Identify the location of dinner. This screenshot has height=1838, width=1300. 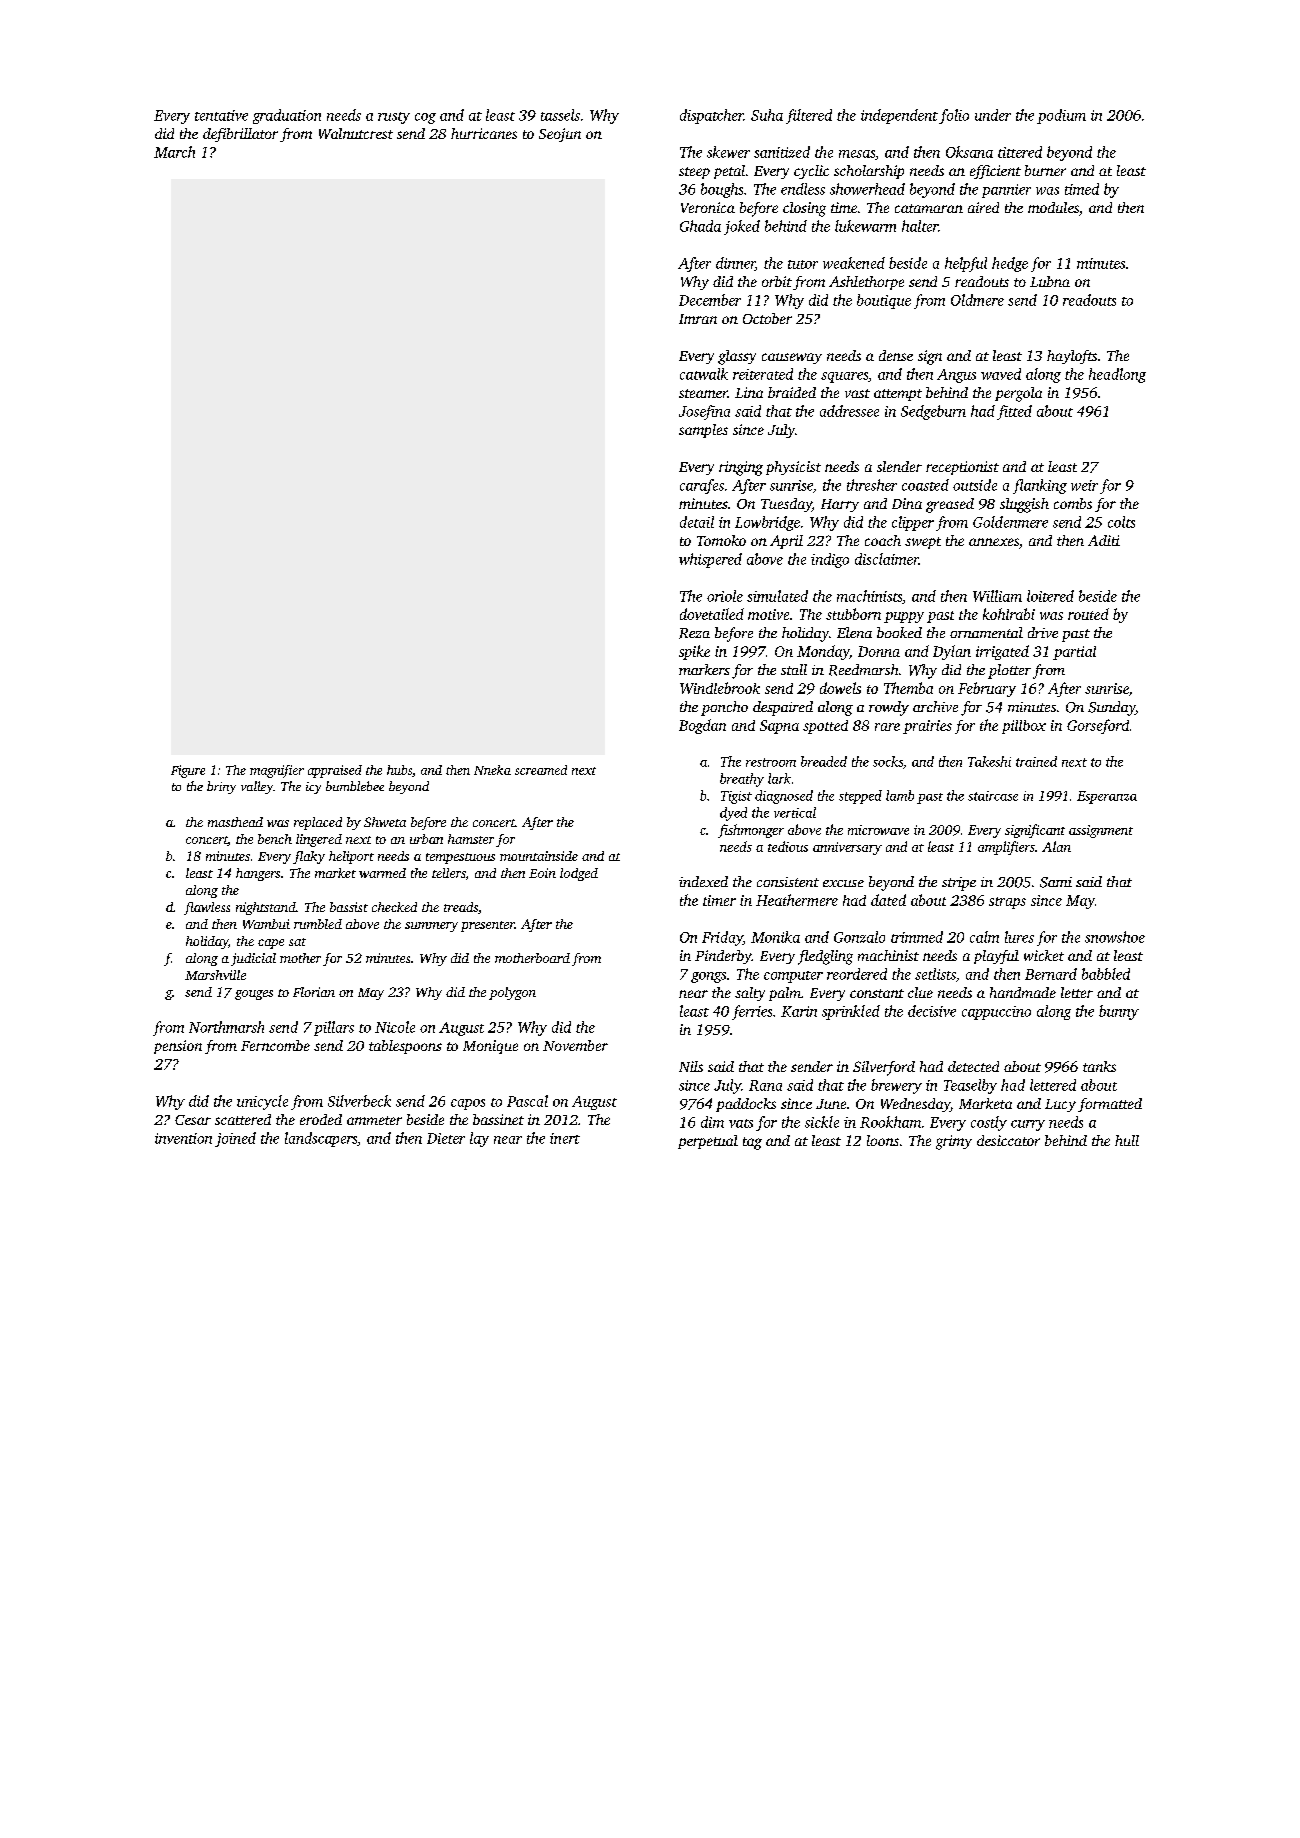
(735, 264).
